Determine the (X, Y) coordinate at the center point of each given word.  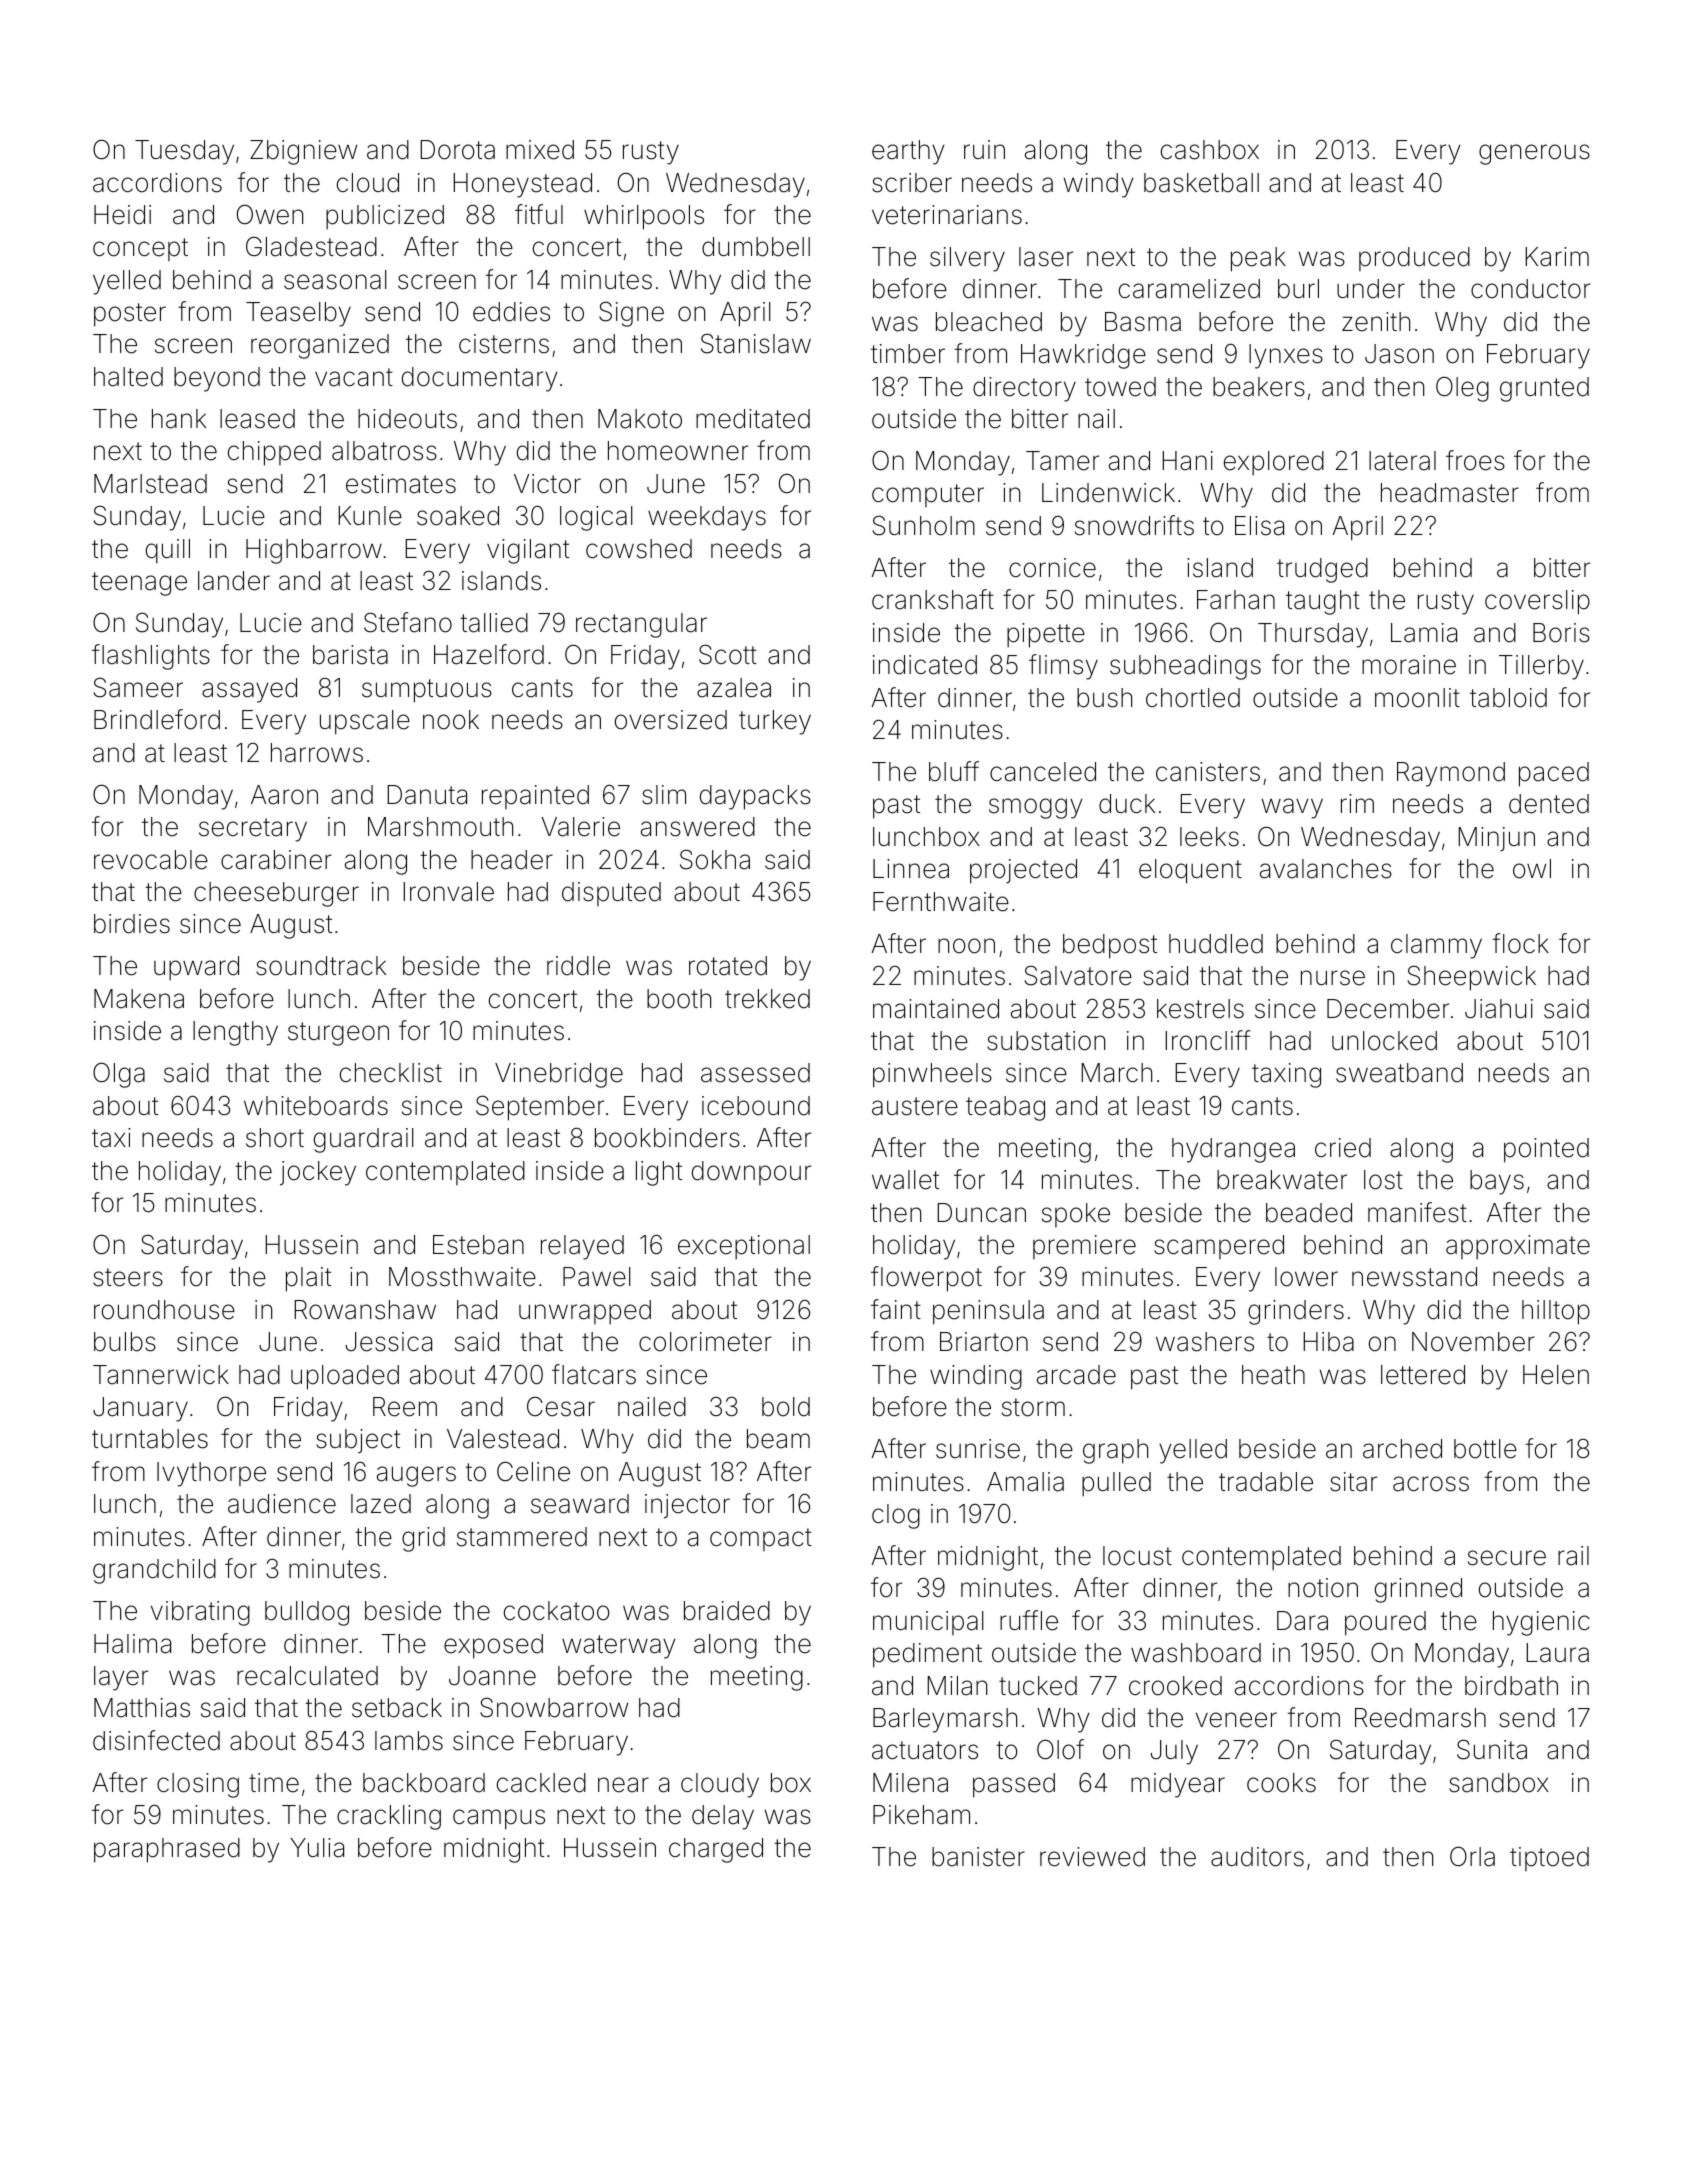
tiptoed (1549, 1859)
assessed (755, 1073)
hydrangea (1233, 1150)
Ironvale (448, 892)
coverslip (1537, 602)
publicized (385, 217)
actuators (925, 1750)
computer (928, 495)
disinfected (156, 1740)
